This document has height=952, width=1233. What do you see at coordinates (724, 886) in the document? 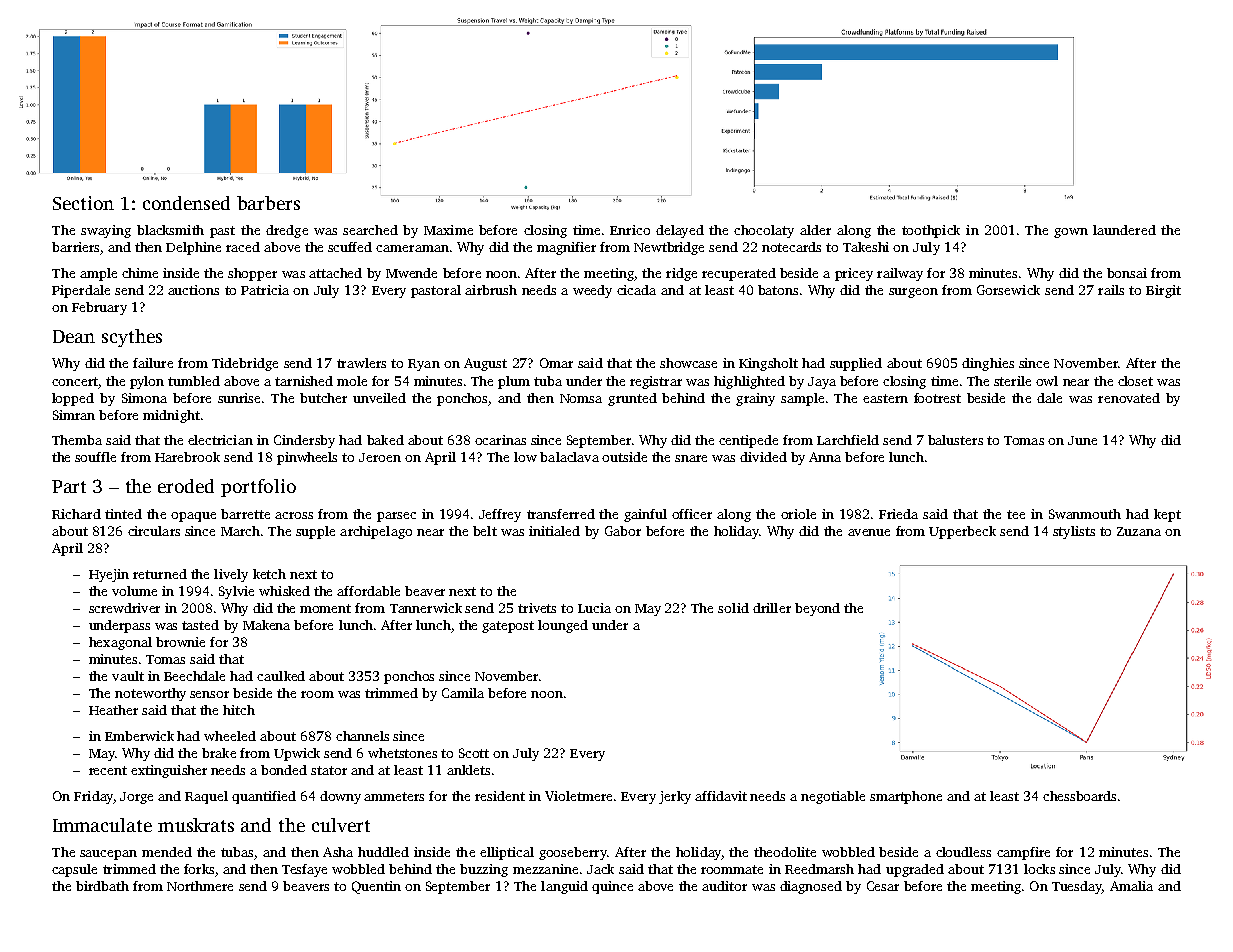
I see `auditor` at bounding box center [724, 886].
